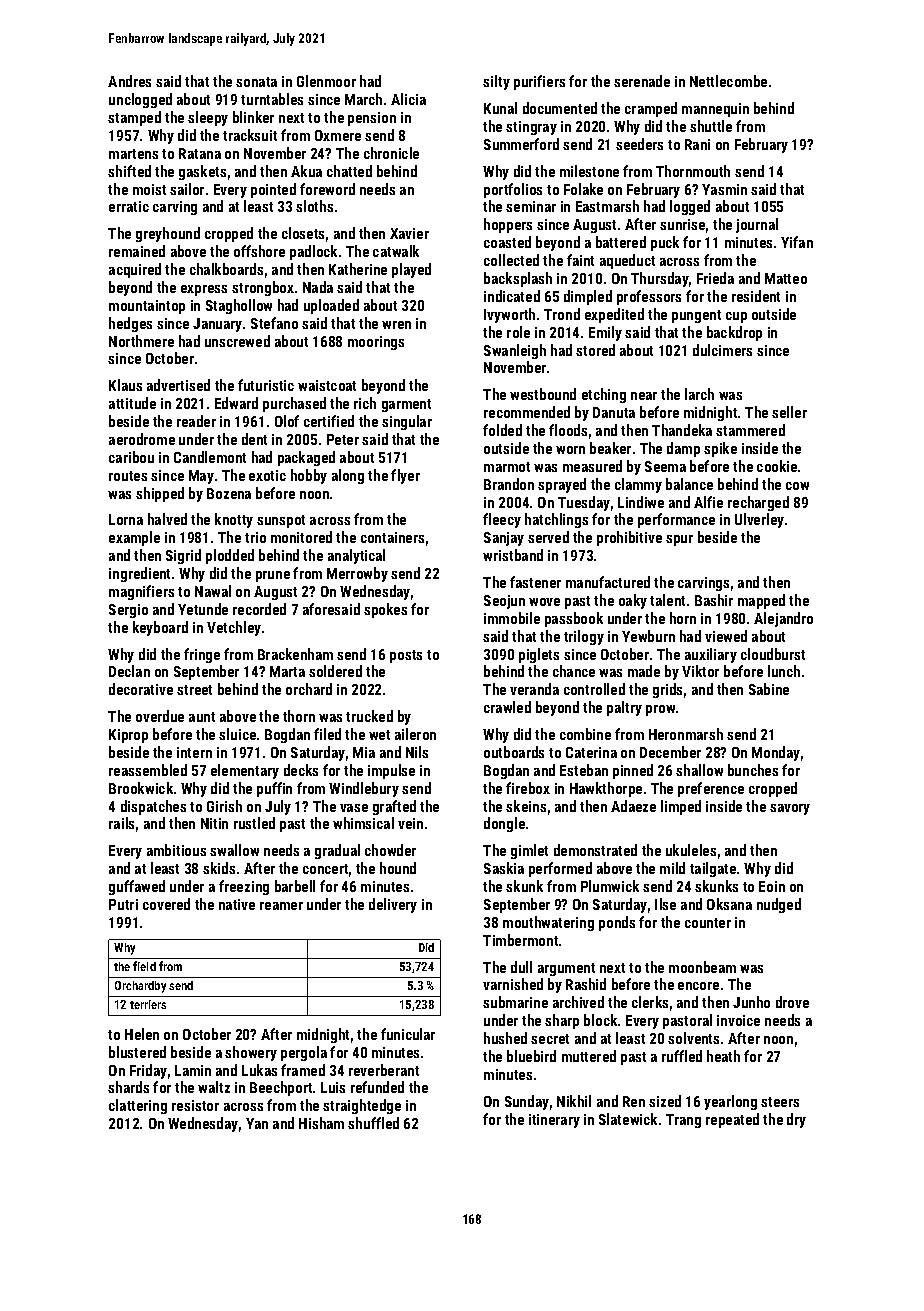  I want to click on counter, so click(708, 923).
